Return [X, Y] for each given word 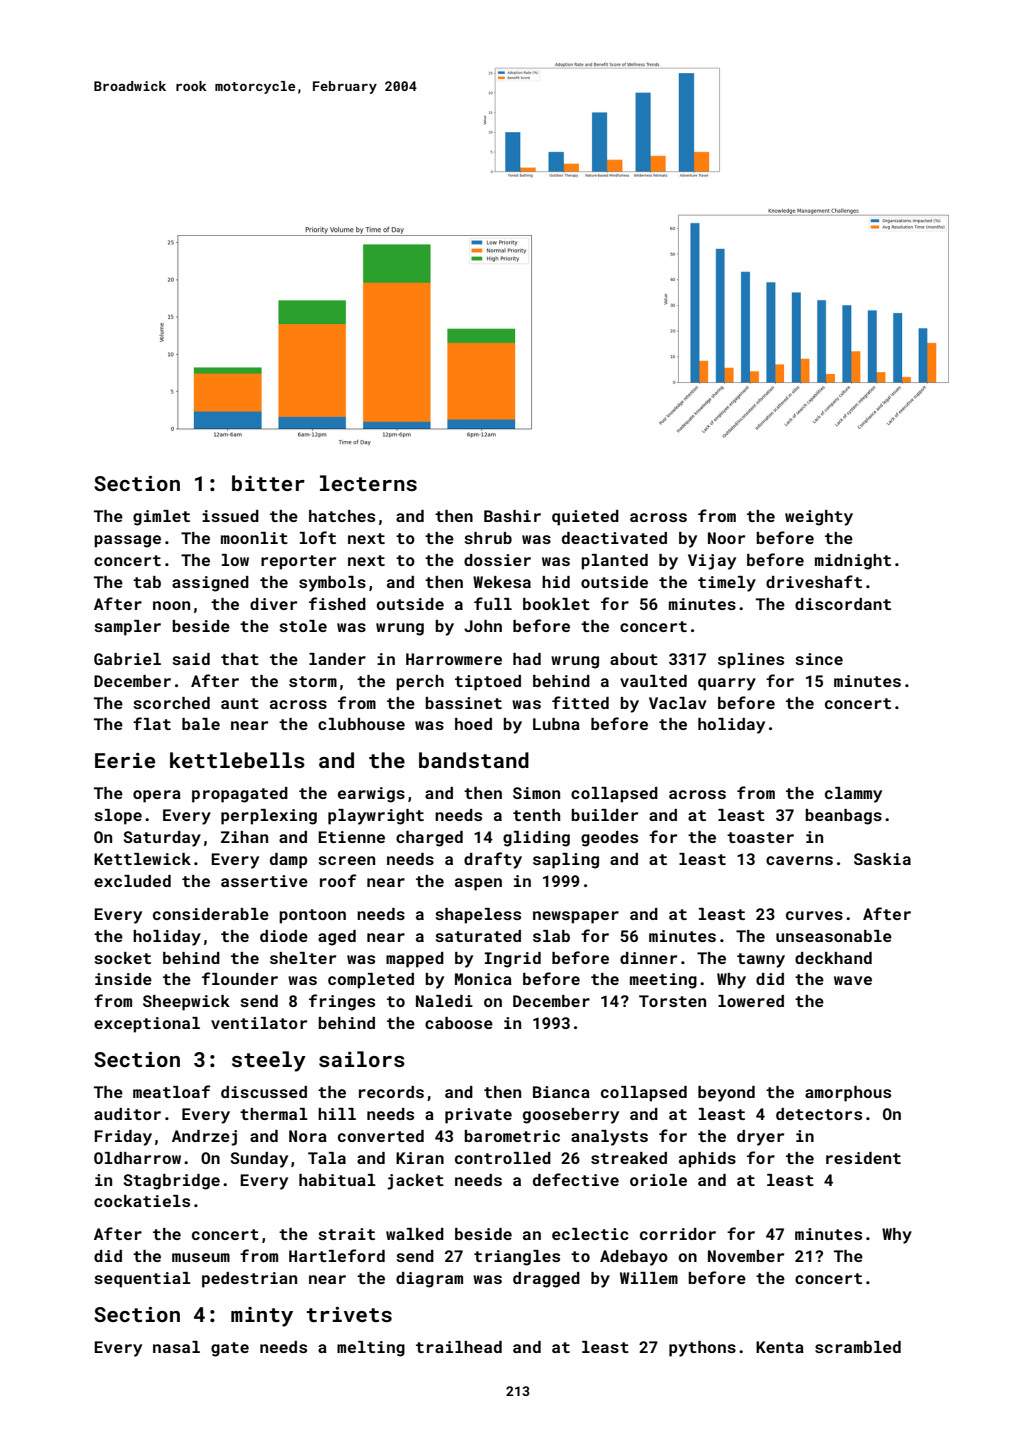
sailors [362, 1059]
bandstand [474, 760]
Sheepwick [186, 1003]
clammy [853, 795]
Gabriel [127, 659]
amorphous [848, 1094]
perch [420, 683]
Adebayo [634, 1258]
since [819, 659]
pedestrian [249, 1280]
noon [171, 605]
